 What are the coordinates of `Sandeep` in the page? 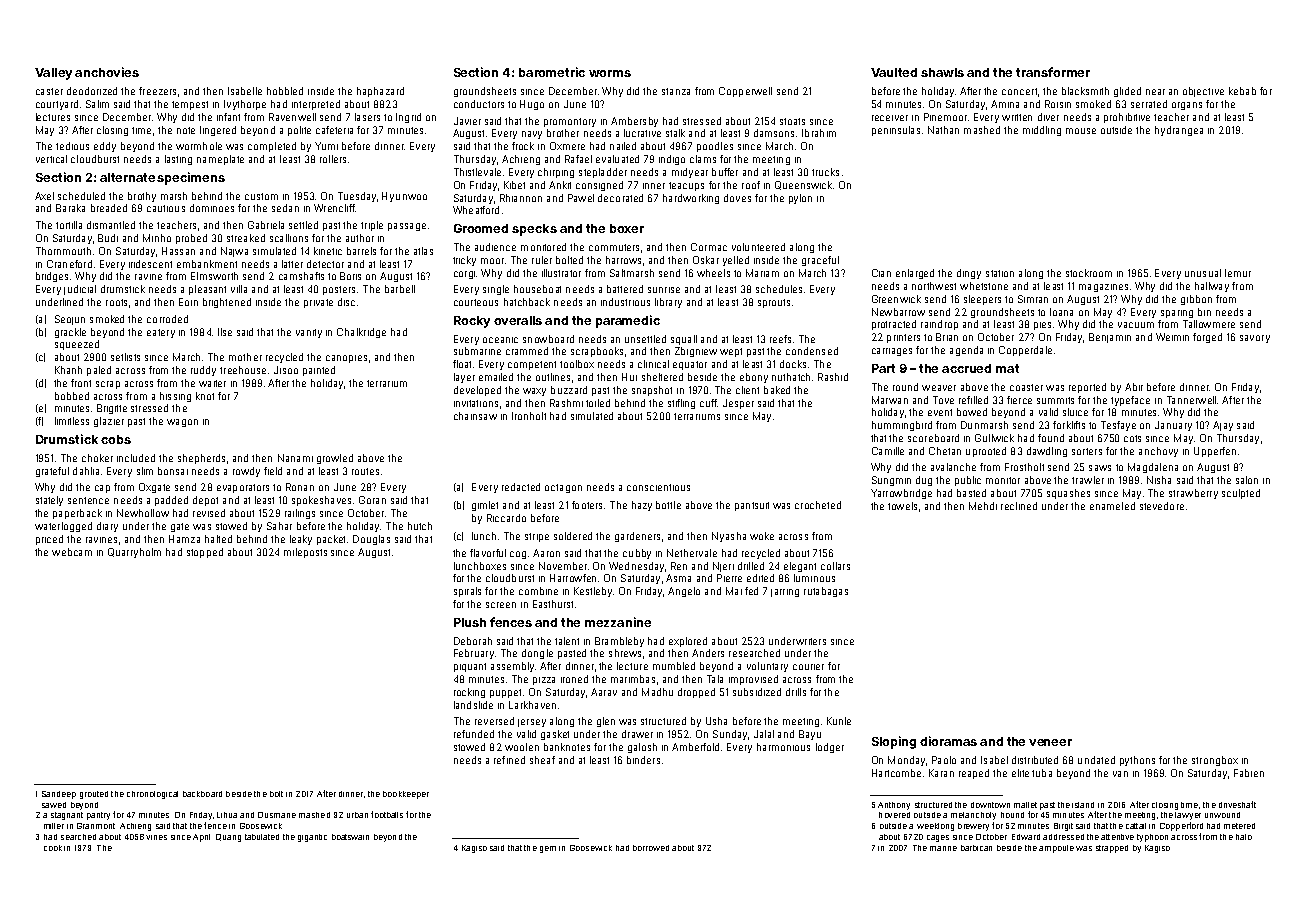 It's located at (59, 795).
